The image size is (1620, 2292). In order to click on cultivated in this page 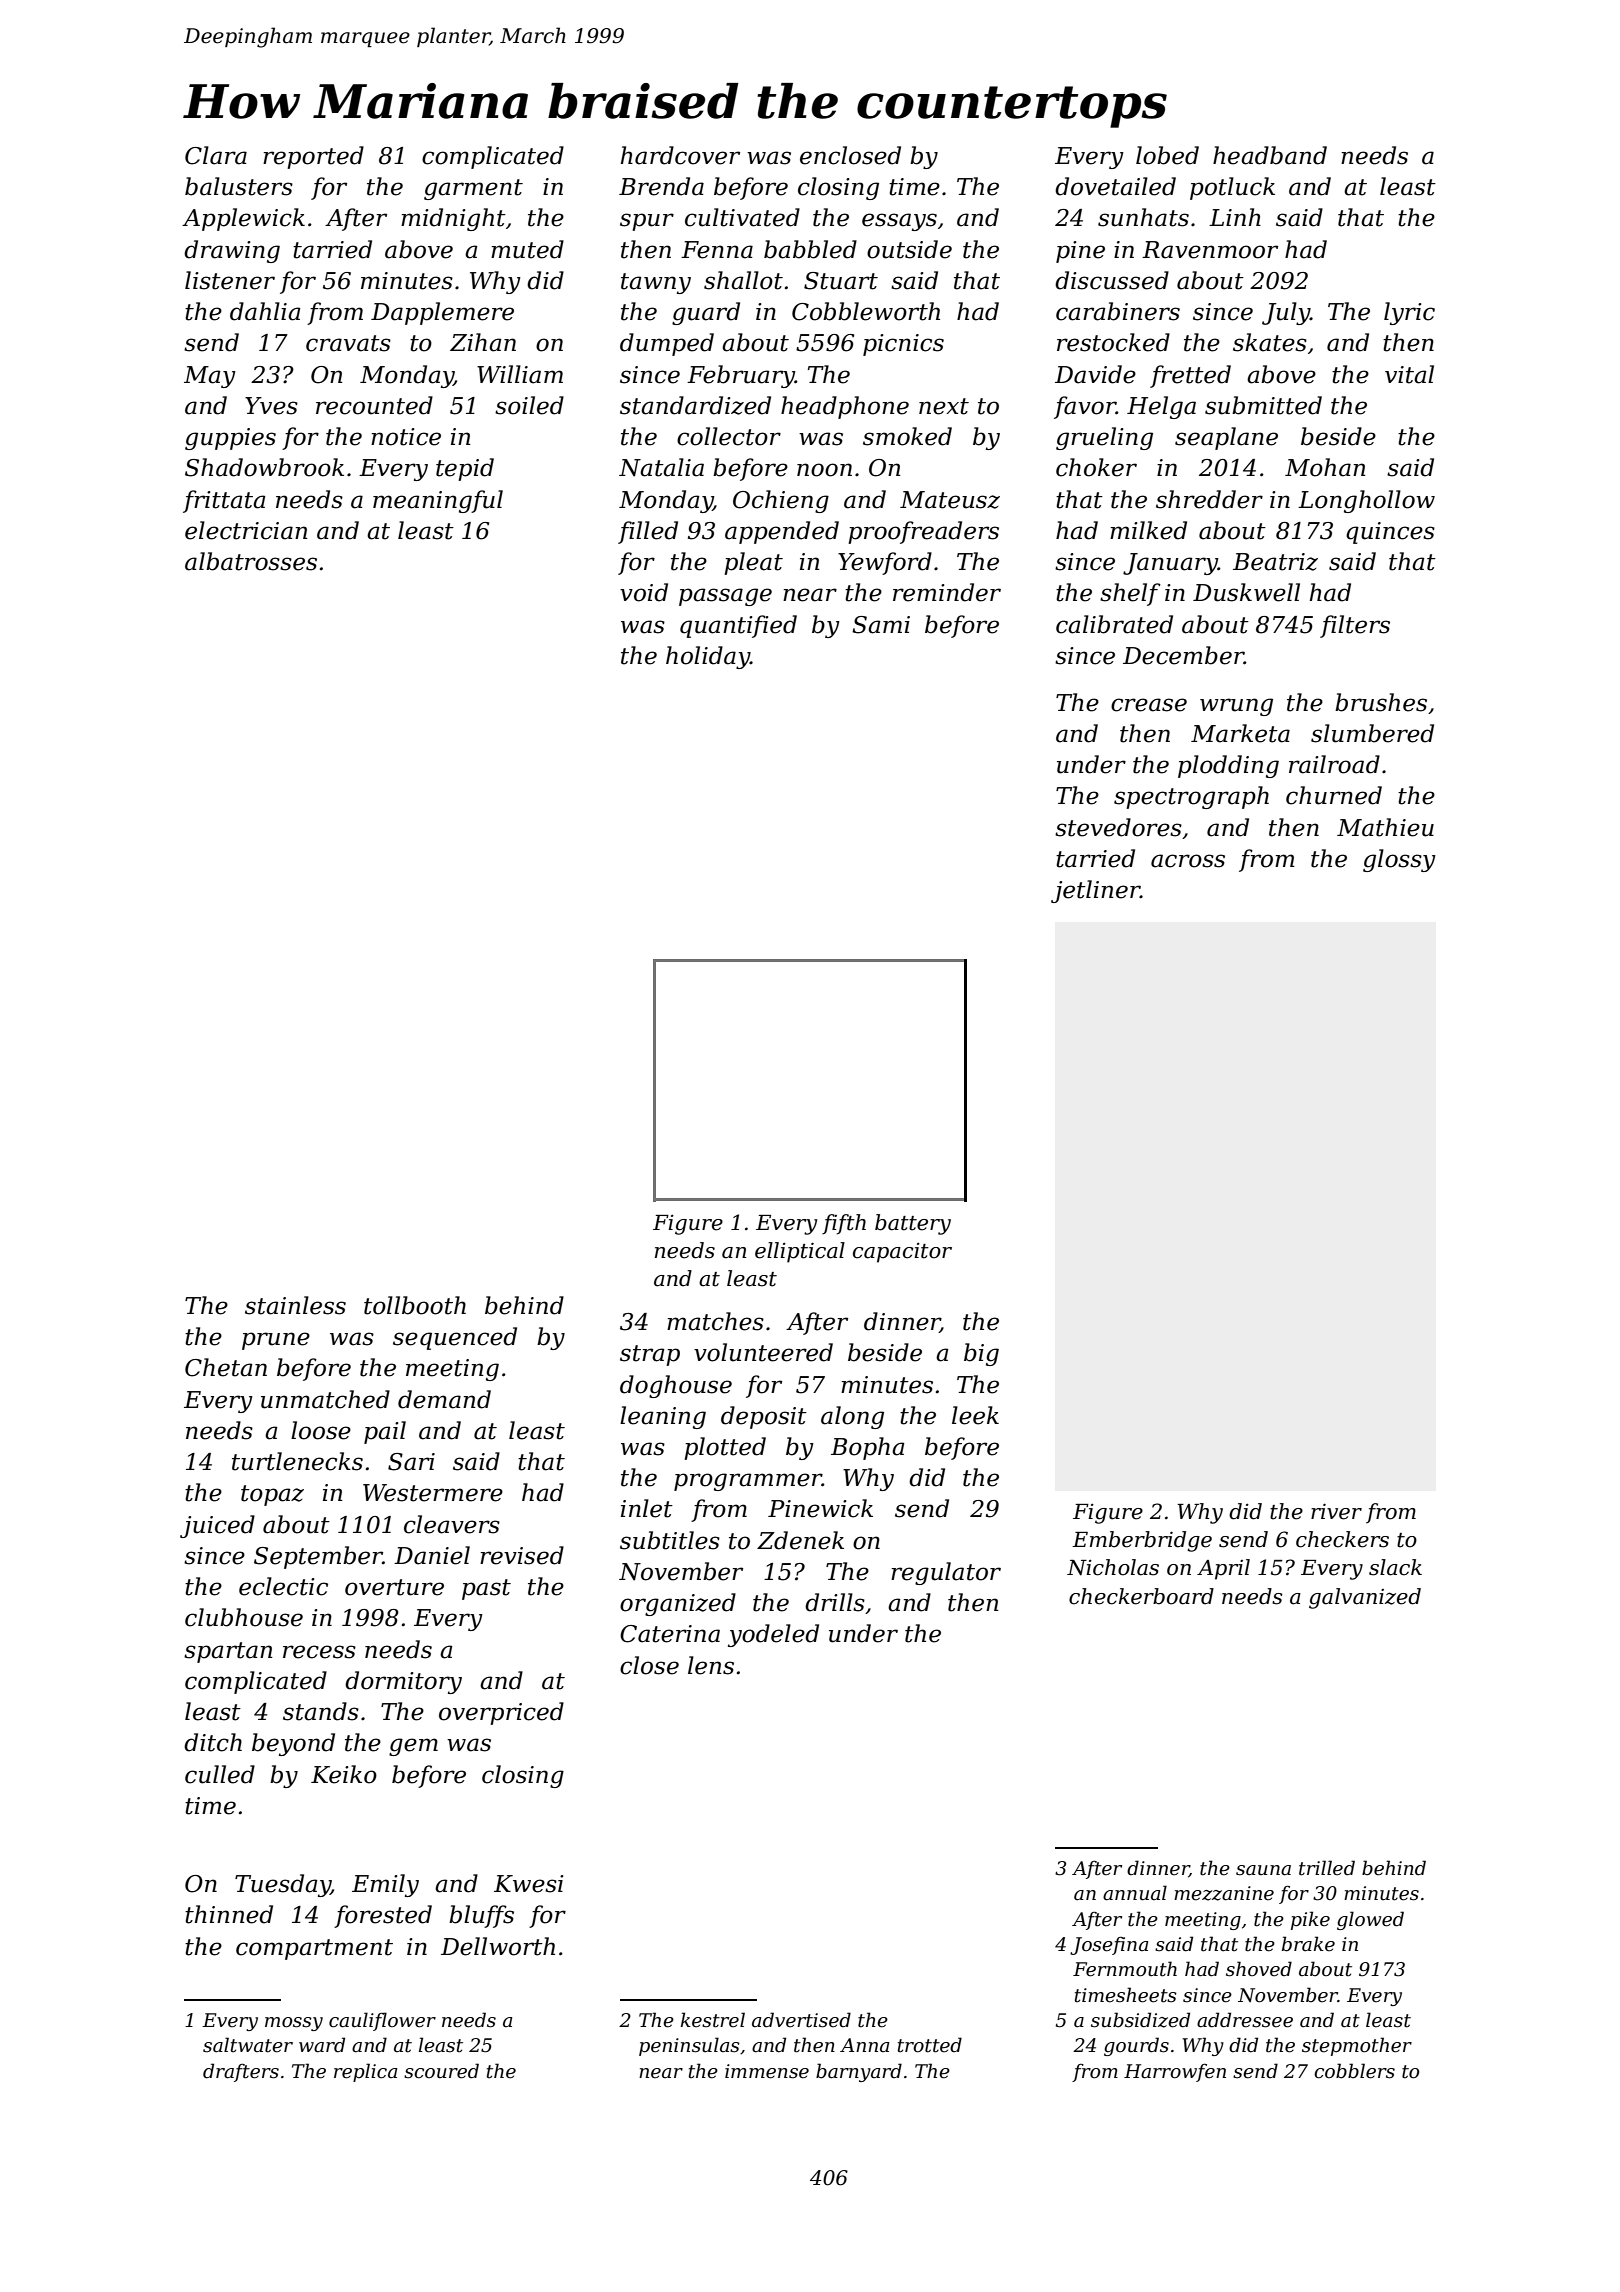, I will do `click(742, 217)`.
